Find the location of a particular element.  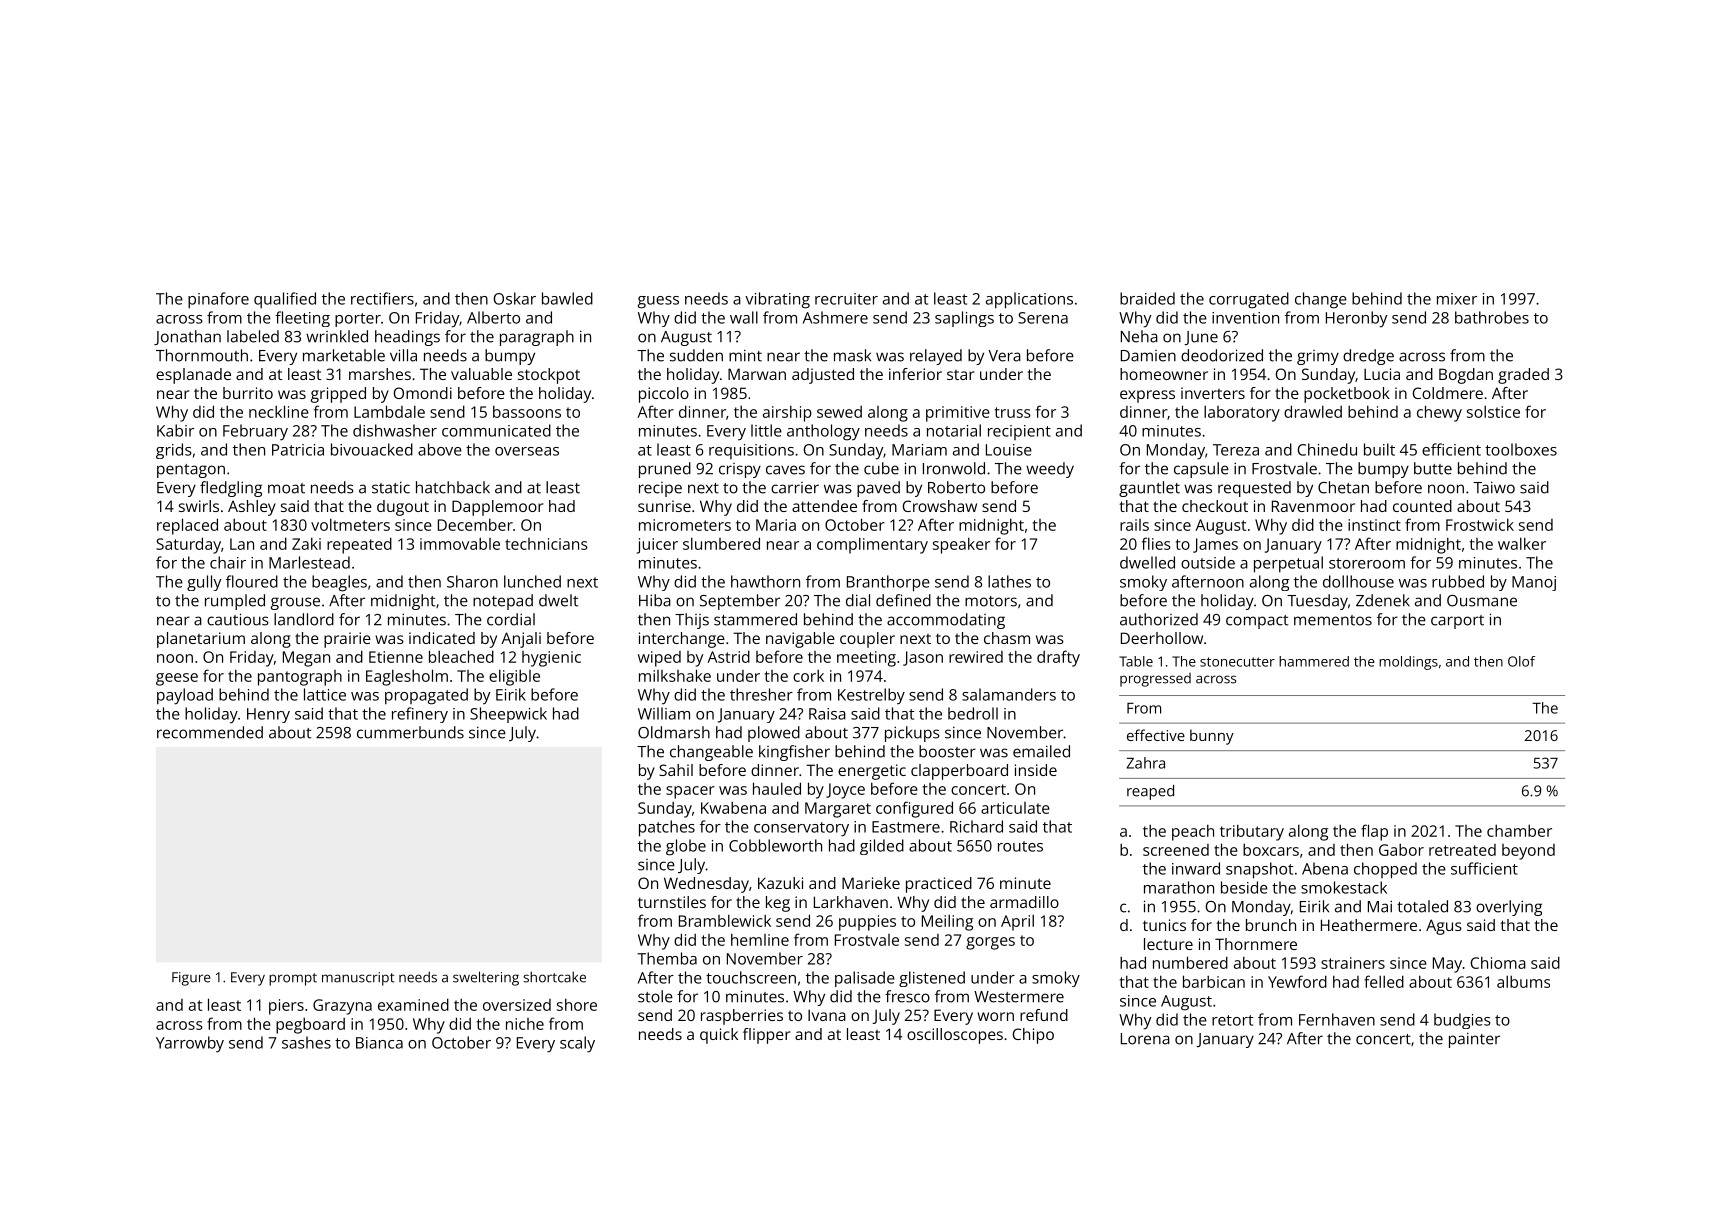

mixer is located at coordinates (1457, 299).
